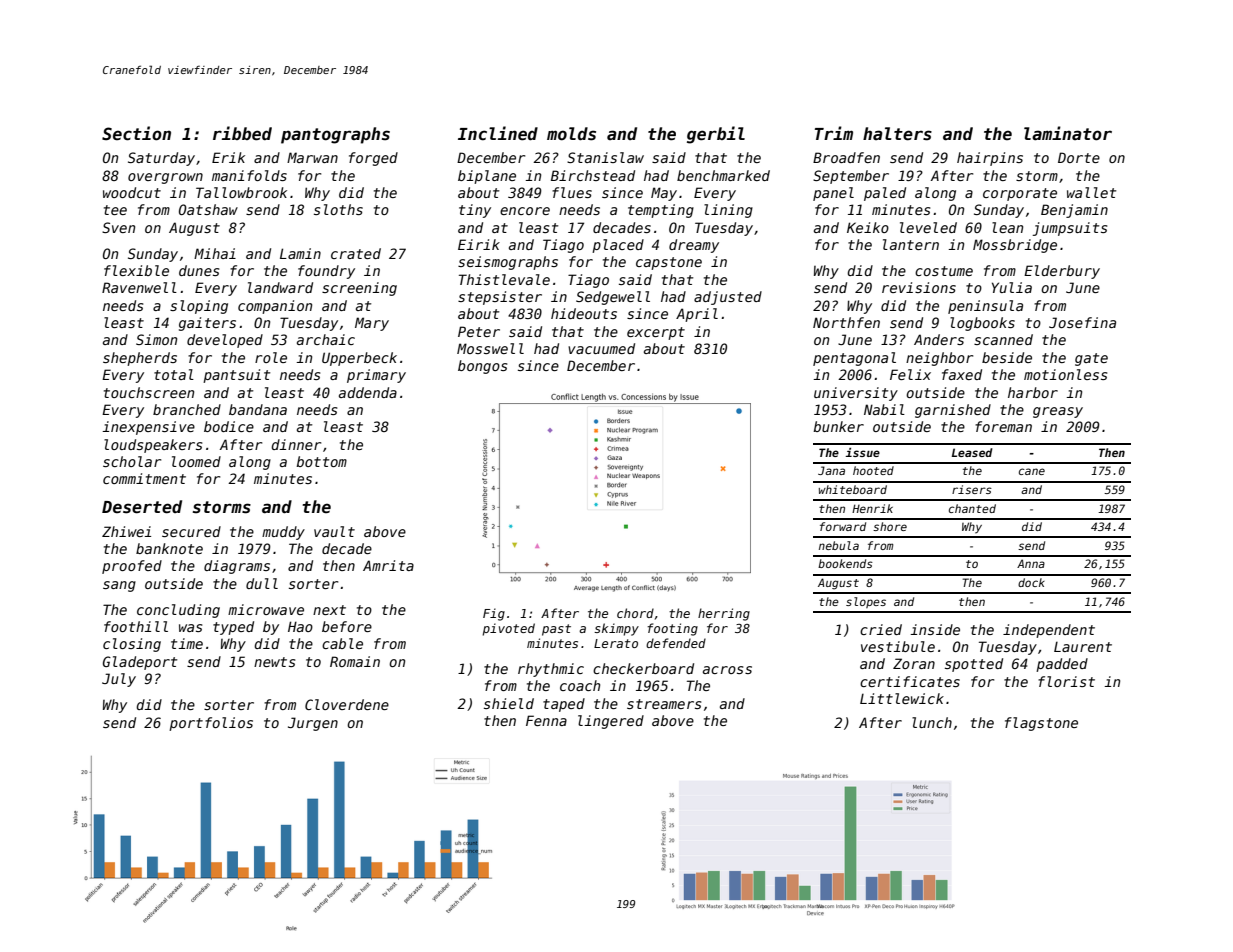 The width and height of the page is (1233, 952). I want to click on capstone, so click(669, 263).
